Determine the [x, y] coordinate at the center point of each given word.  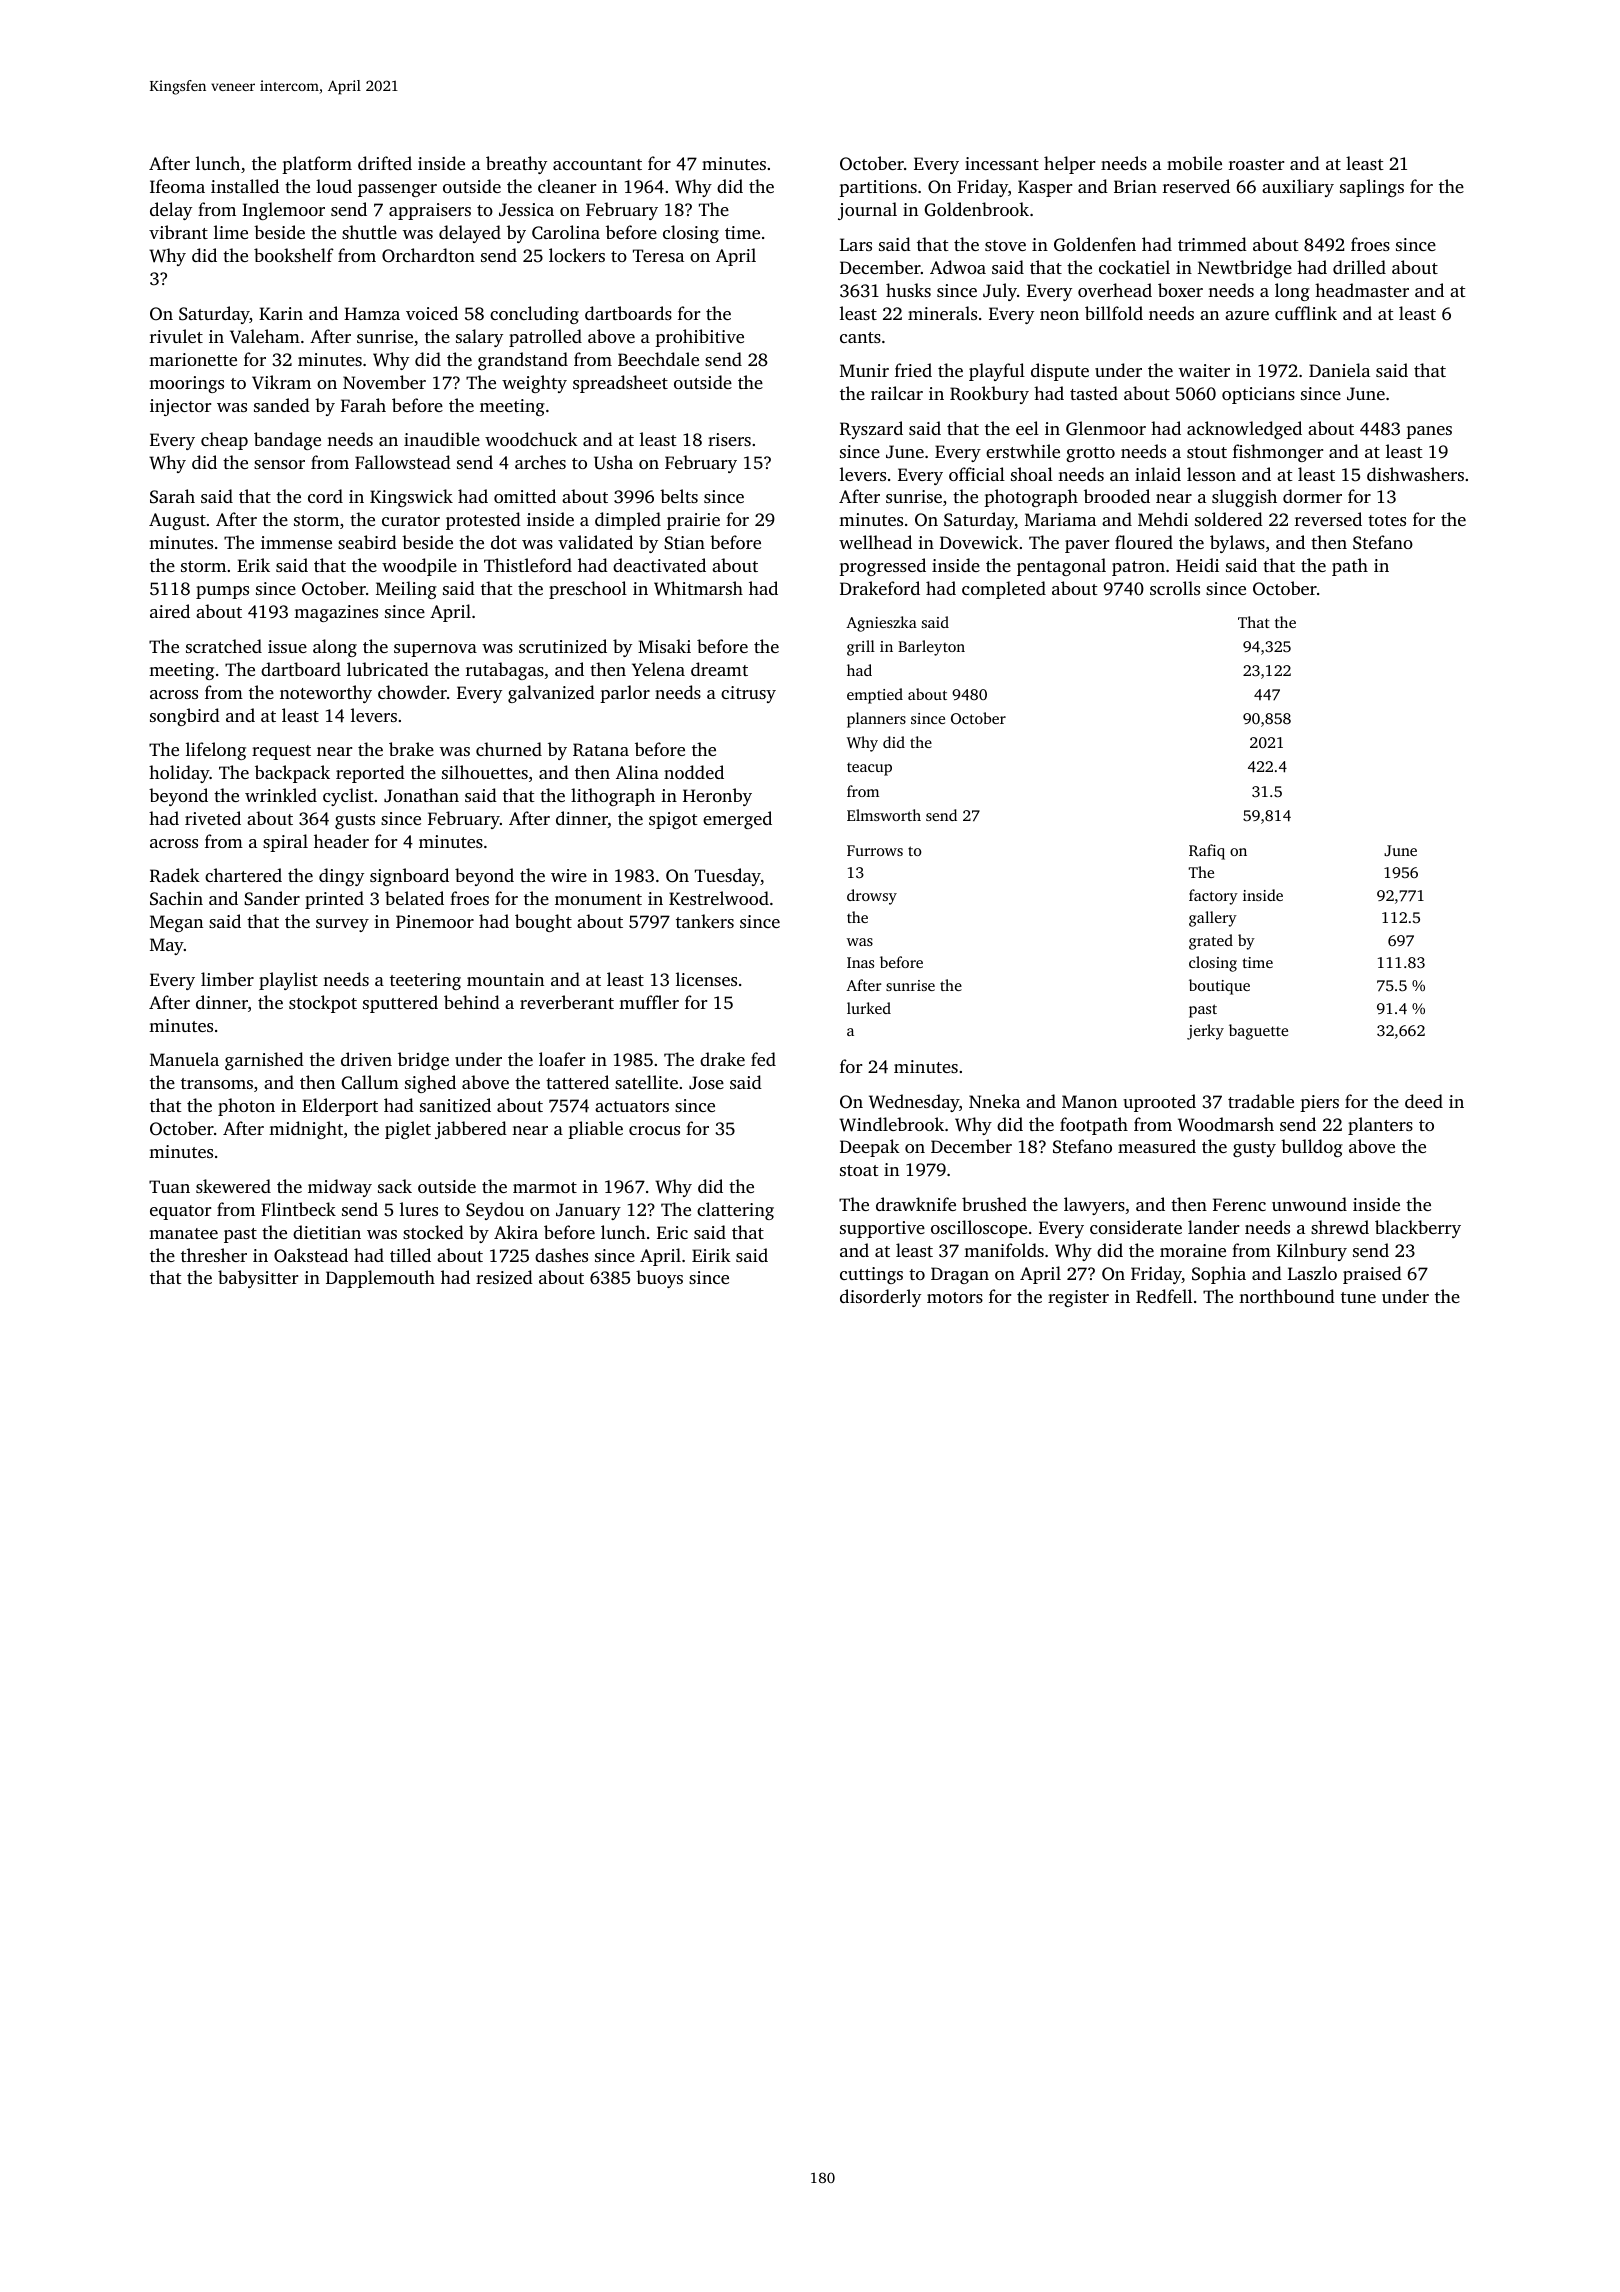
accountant [597, 164]
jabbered [471, 1130]
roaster [1257, 164]
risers [729, 439]
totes [1387, 520]
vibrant [178, 232]
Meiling [406, 590]
